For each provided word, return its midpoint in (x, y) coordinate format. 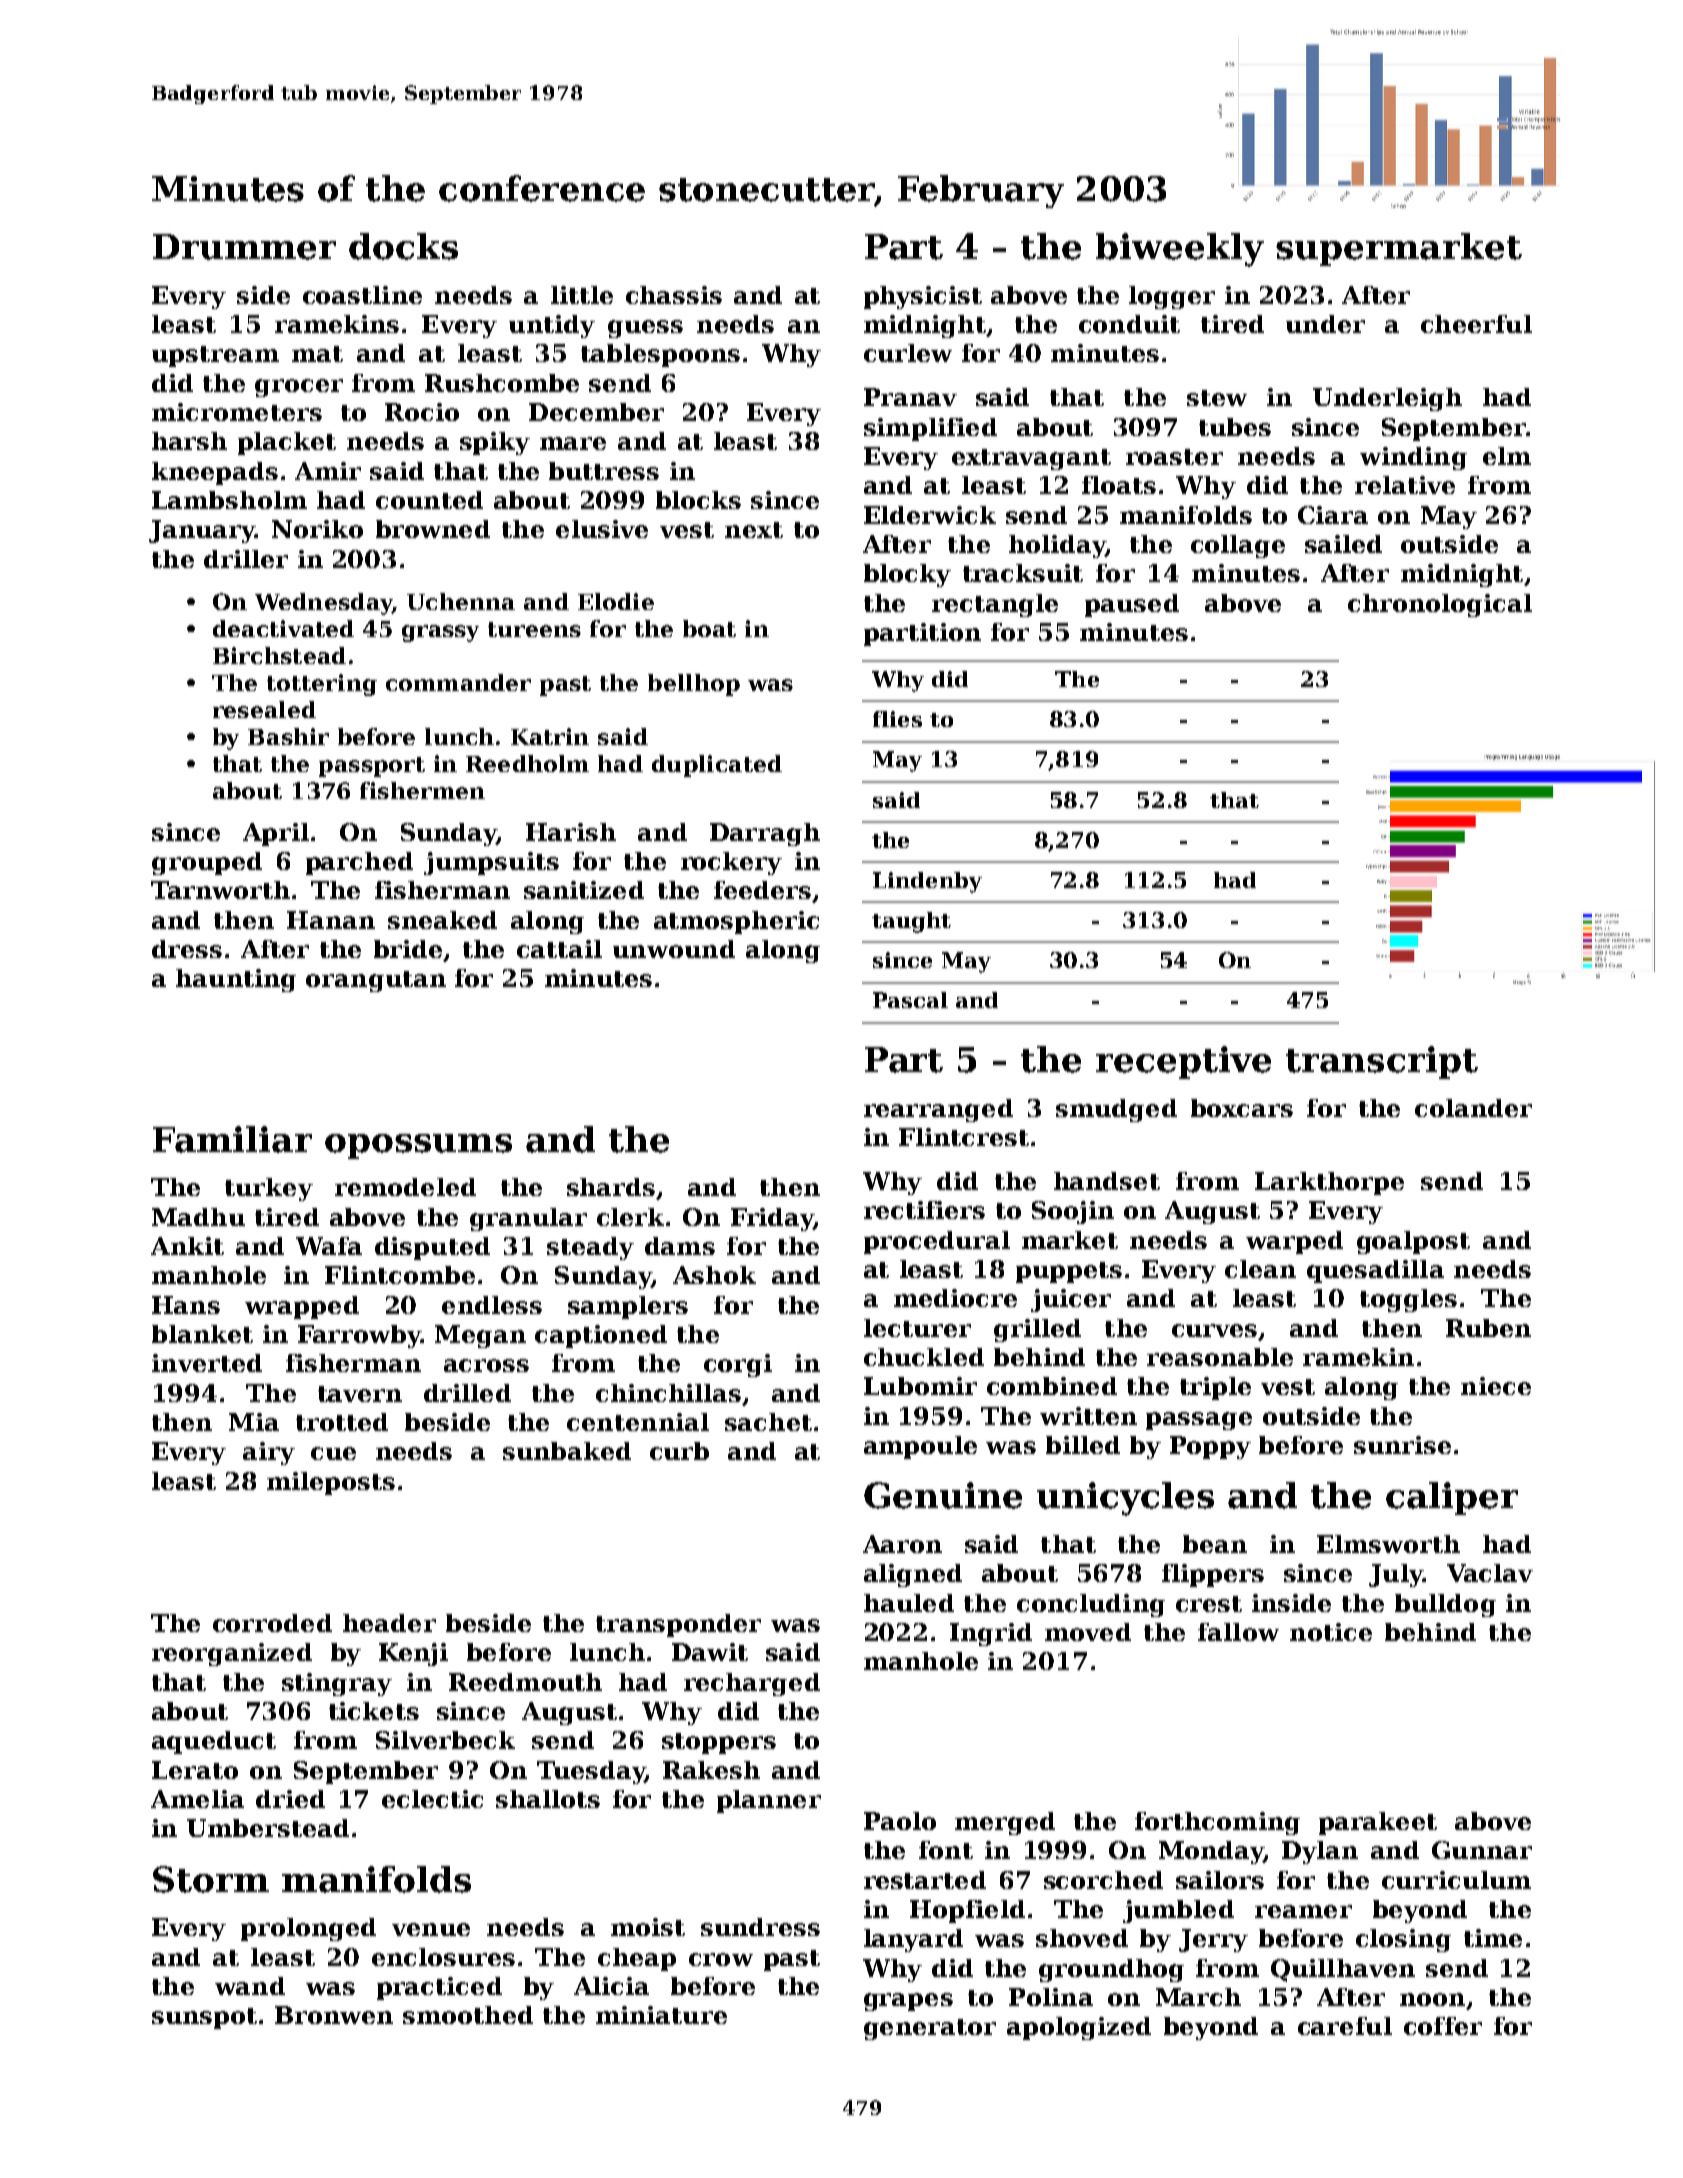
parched (359, 863)
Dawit (710, 1652)
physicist (923, 297)
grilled (1037, 1330)
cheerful (1476, 324)
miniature (661, 2015)
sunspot (204, 2018)
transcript (1382, 1062)
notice (1331, 1632)
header (389, 1623)
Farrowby (359, 1336)
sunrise (1402, 1445)
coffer (1443, 2026)
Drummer (244, 247)
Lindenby (927, 882)
